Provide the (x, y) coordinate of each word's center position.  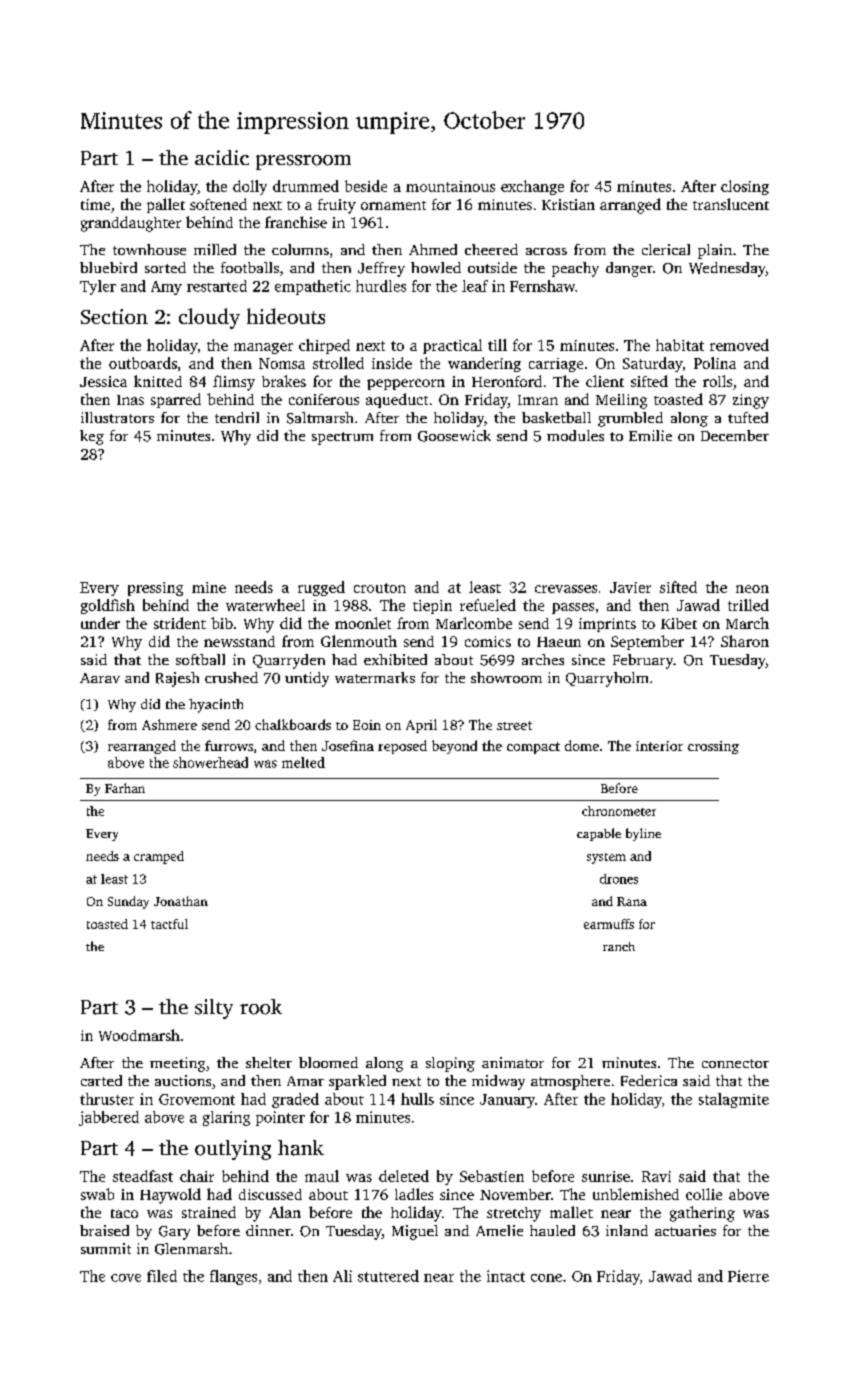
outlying (233, 1150)
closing (745, 187)
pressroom (303, 162)
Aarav (100, 678)
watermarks (375, 677)
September (647, 642)
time (95, 204)
